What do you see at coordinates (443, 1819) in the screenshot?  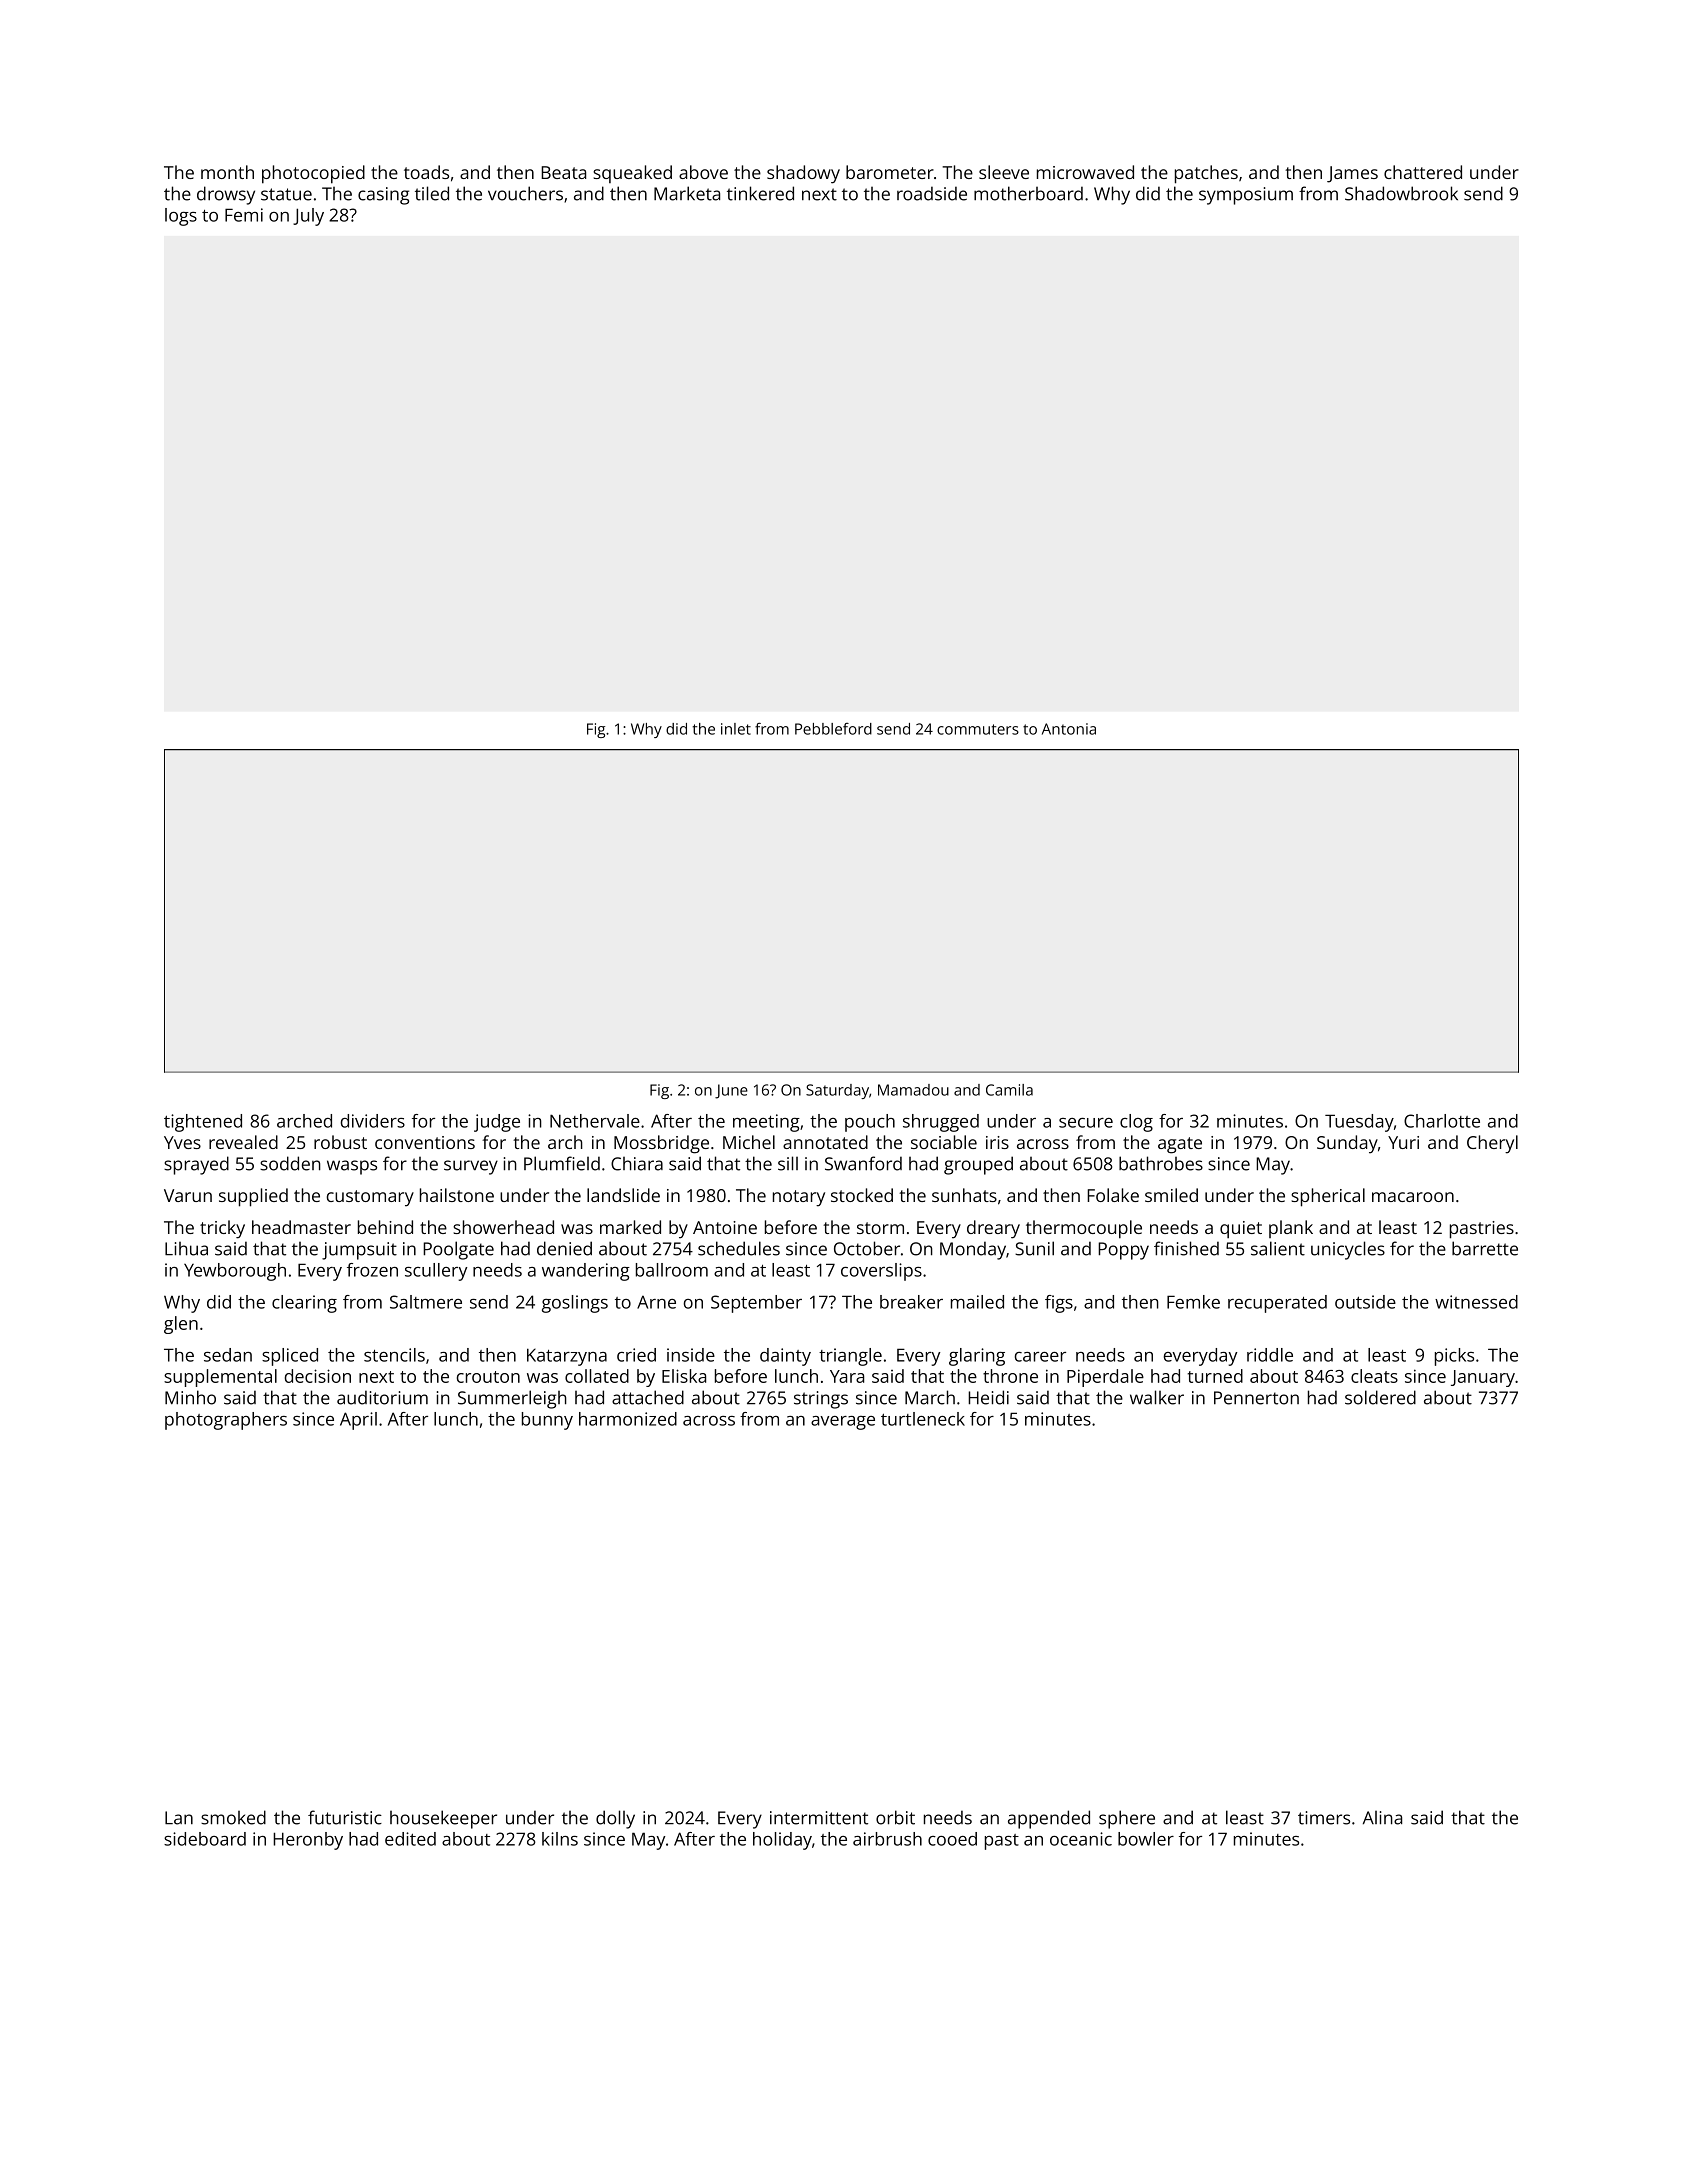 I see `housekeeper` at bounding box center [443, 1819].
